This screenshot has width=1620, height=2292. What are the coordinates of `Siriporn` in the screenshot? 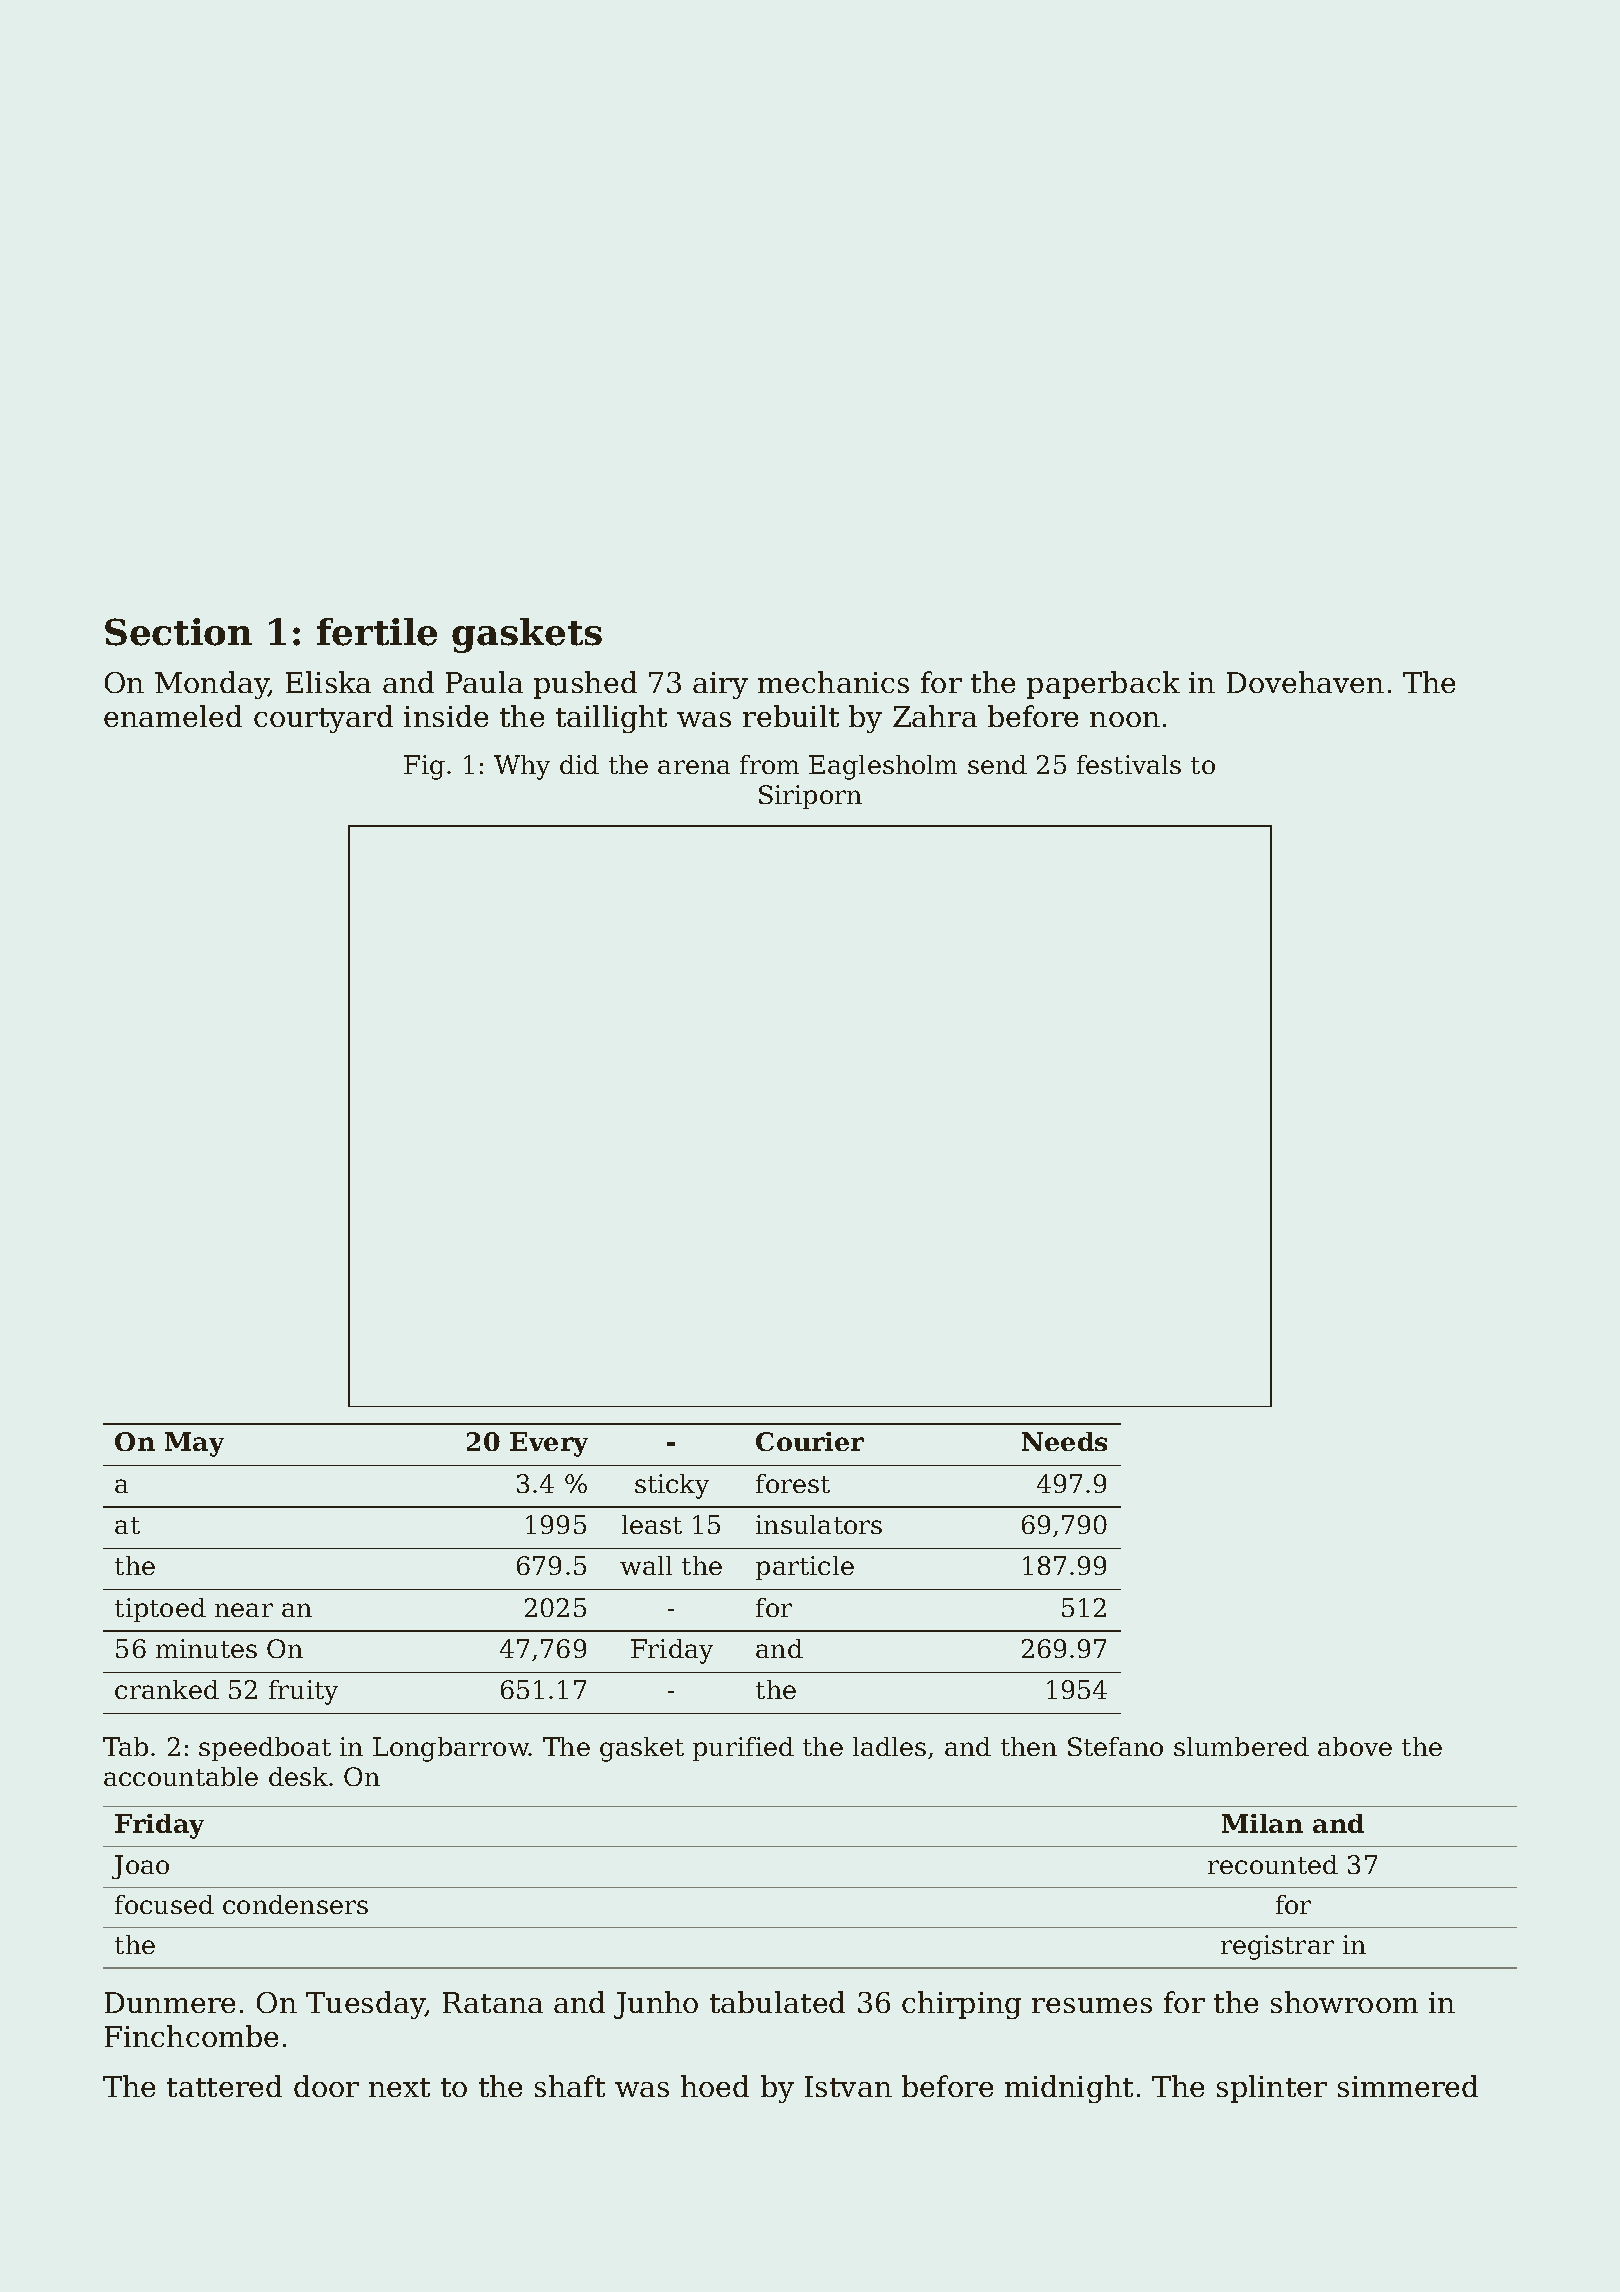 It's located at (810, 797).
